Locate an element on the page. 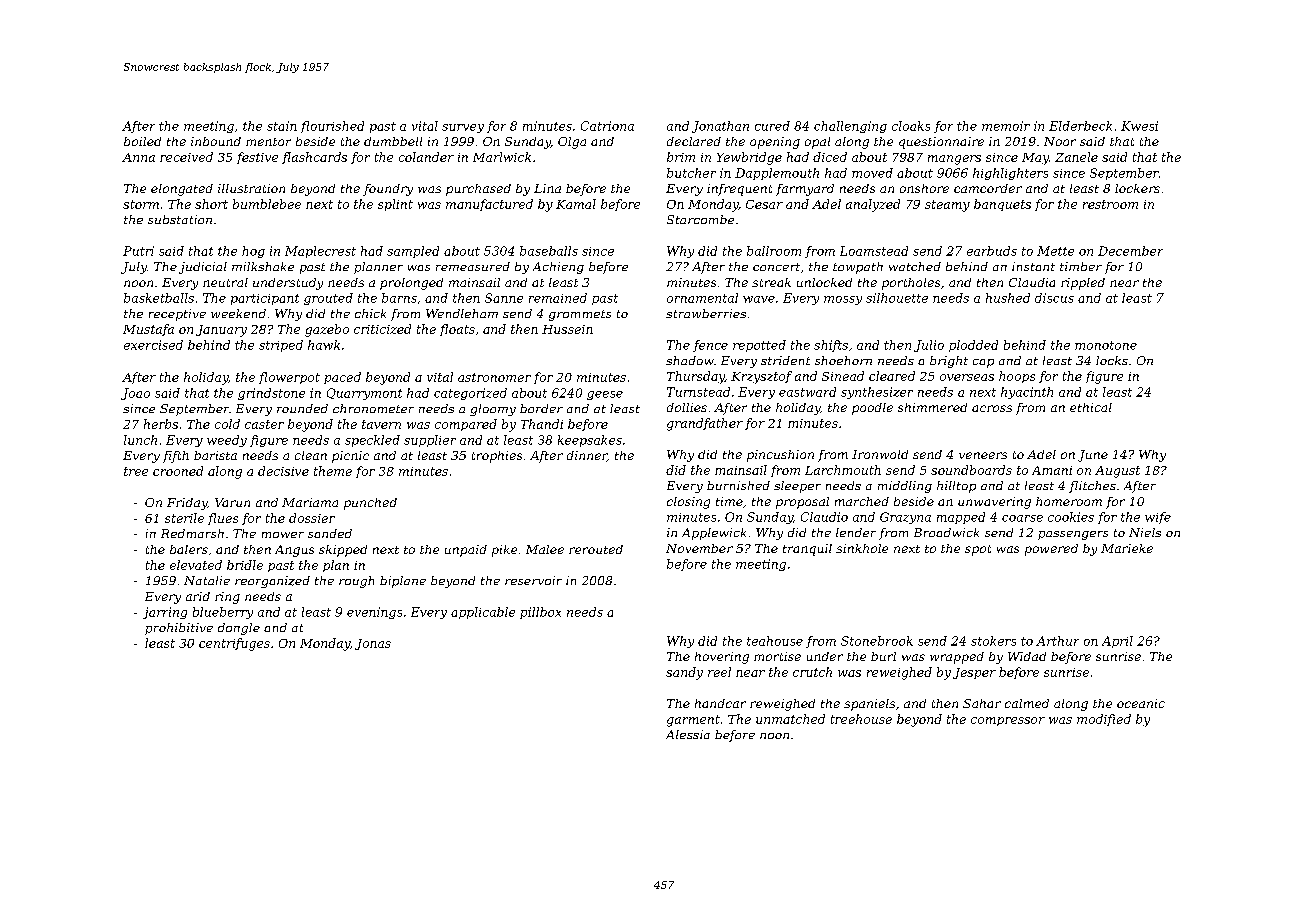  Alessia is located at coordinates (688, 734).
